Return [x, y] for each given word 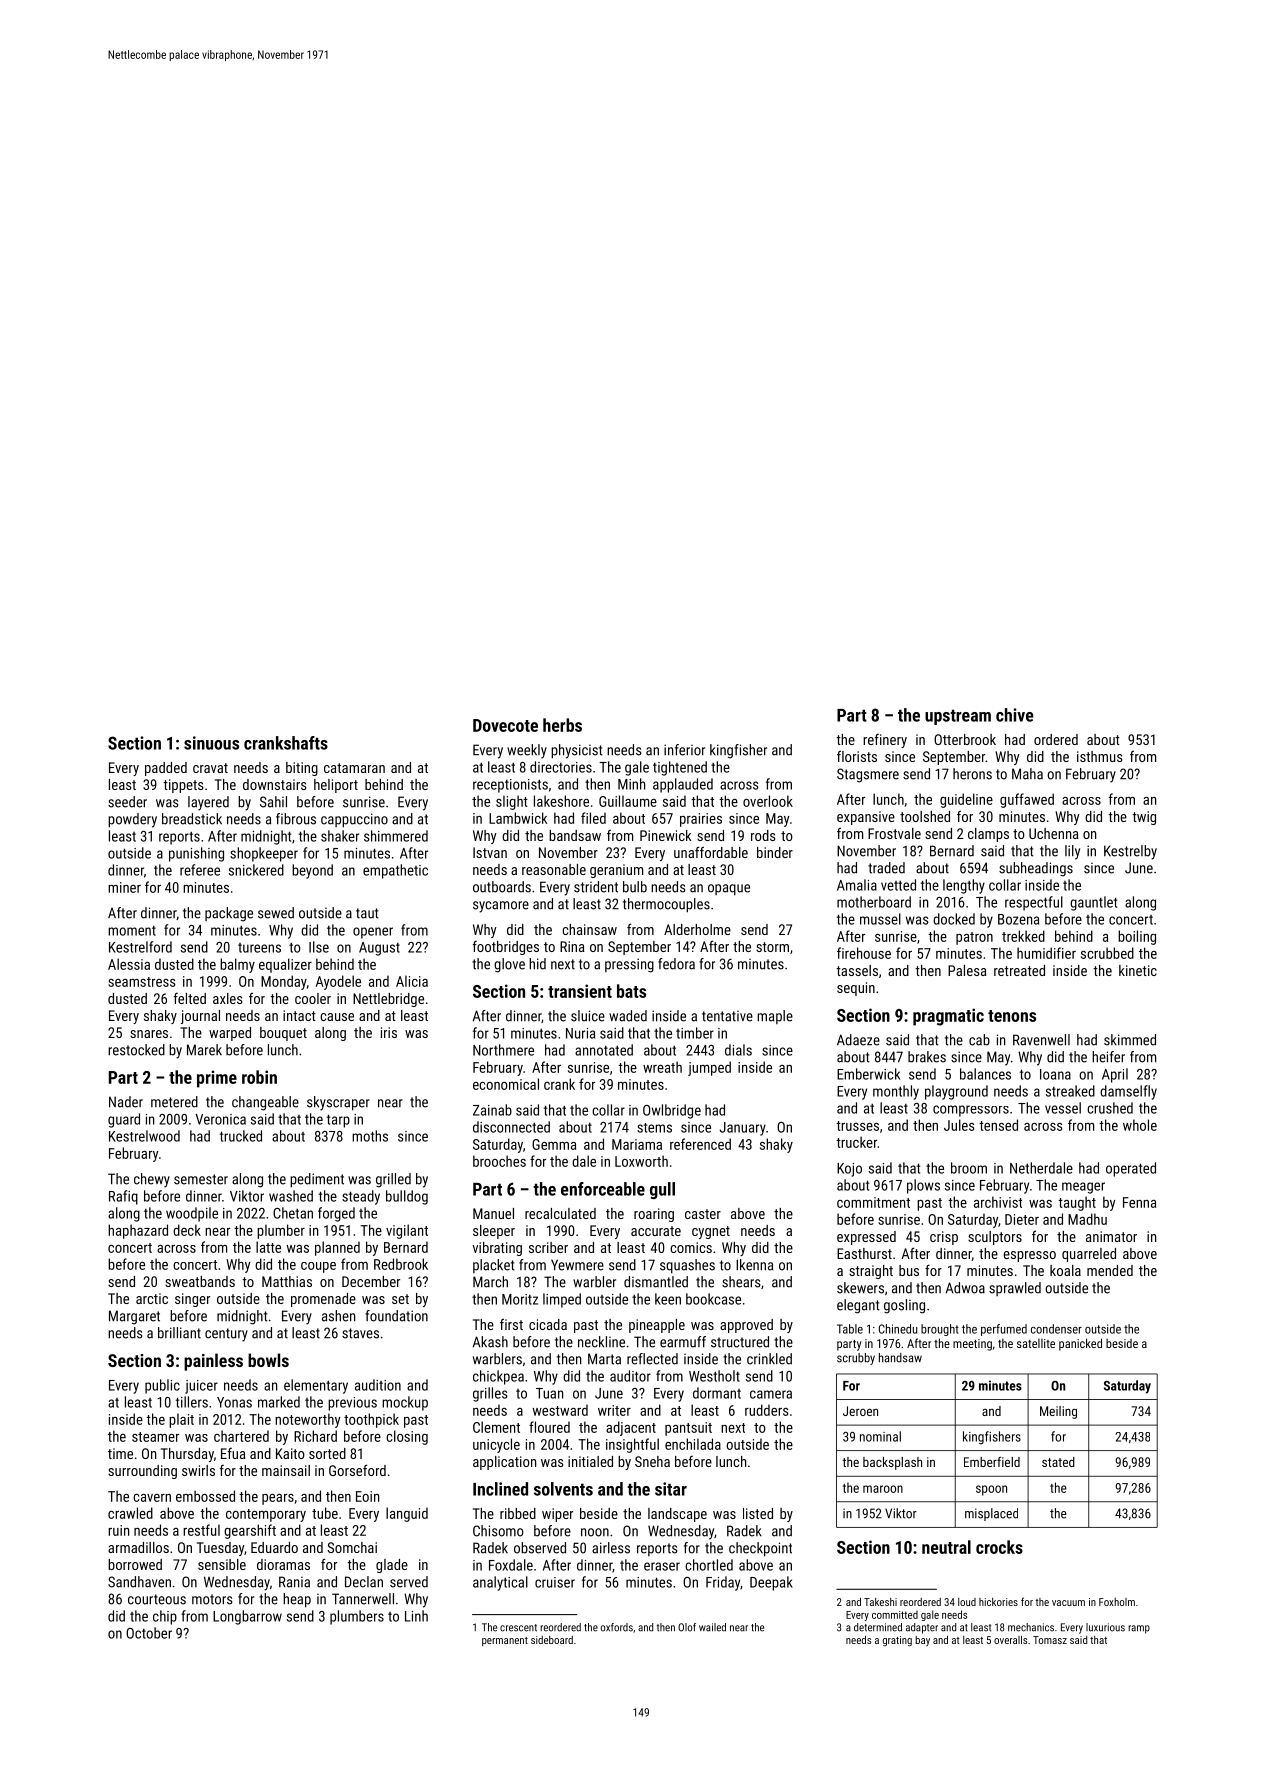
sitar [671, 1489]
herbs [562, 725]
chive [1015, 715]
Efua [233, 1453]
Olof [687, 1627]
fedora [676, 964]
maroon [883, 1489]
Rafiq [123, 1197]
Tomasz [1050, 1640]
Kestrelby [1130, 852]
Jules [959, 1125]
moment [132, 931]
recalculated [560, 1213]
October [149, 1633]
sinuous [211, 743]
